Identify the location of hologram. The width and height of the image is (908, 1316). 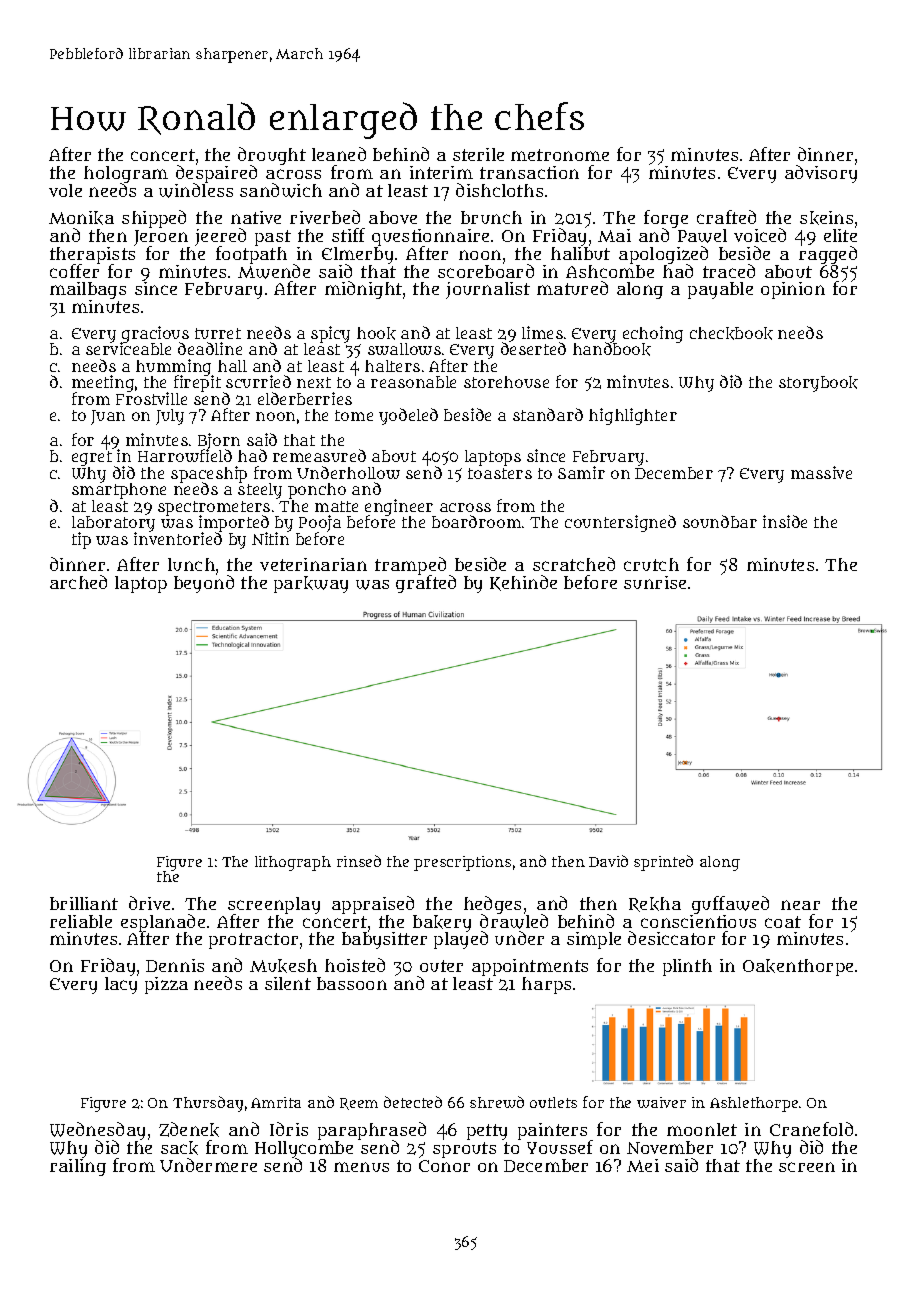
(126, 175).
